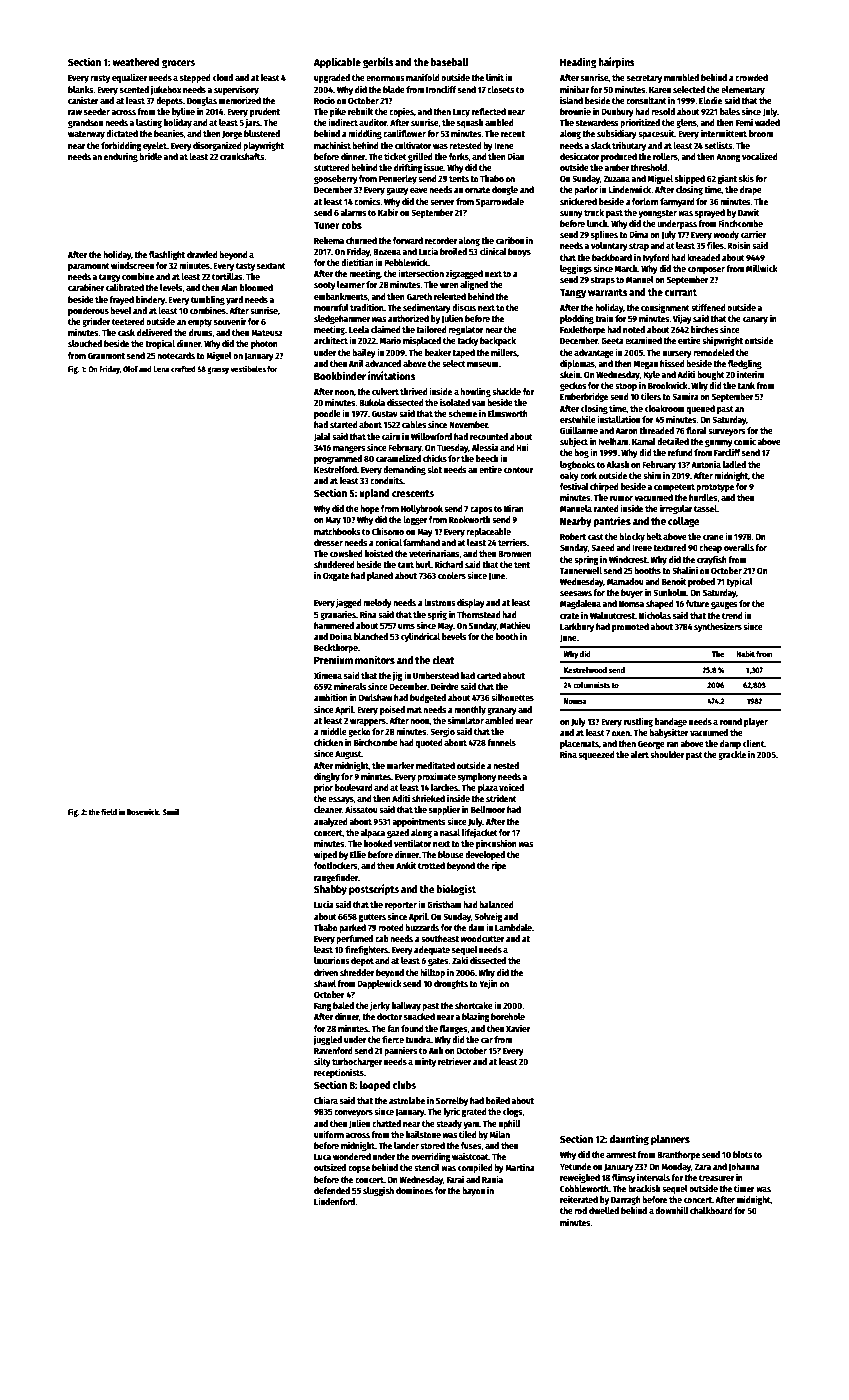 Image resolution: width=849 pixels, height=1400 pixels. I want to click on field, so click(109, 811).
